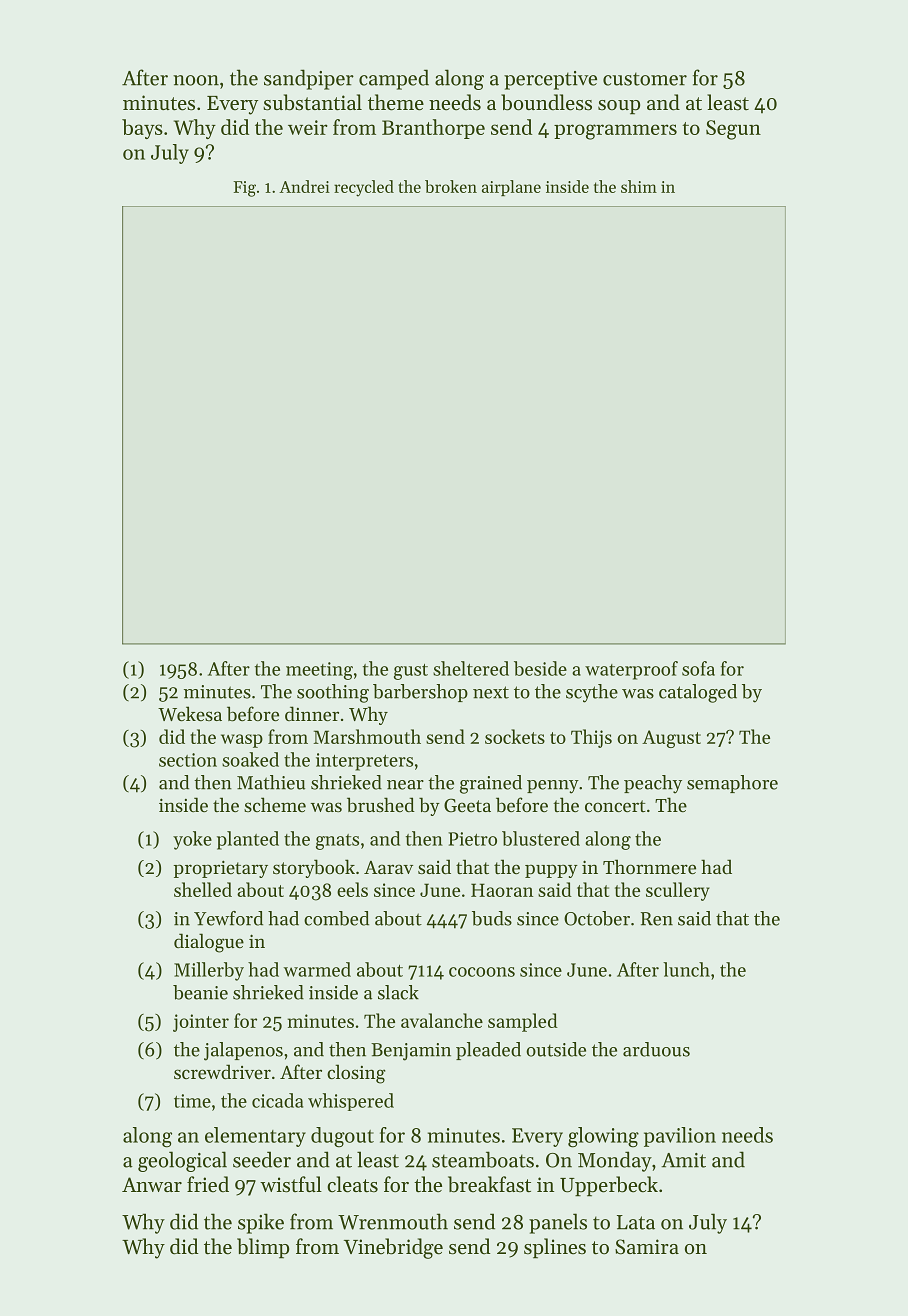 The height and width of the screenshot is (1316, 908). I want to click on breakfast, so click(489, 1184).
